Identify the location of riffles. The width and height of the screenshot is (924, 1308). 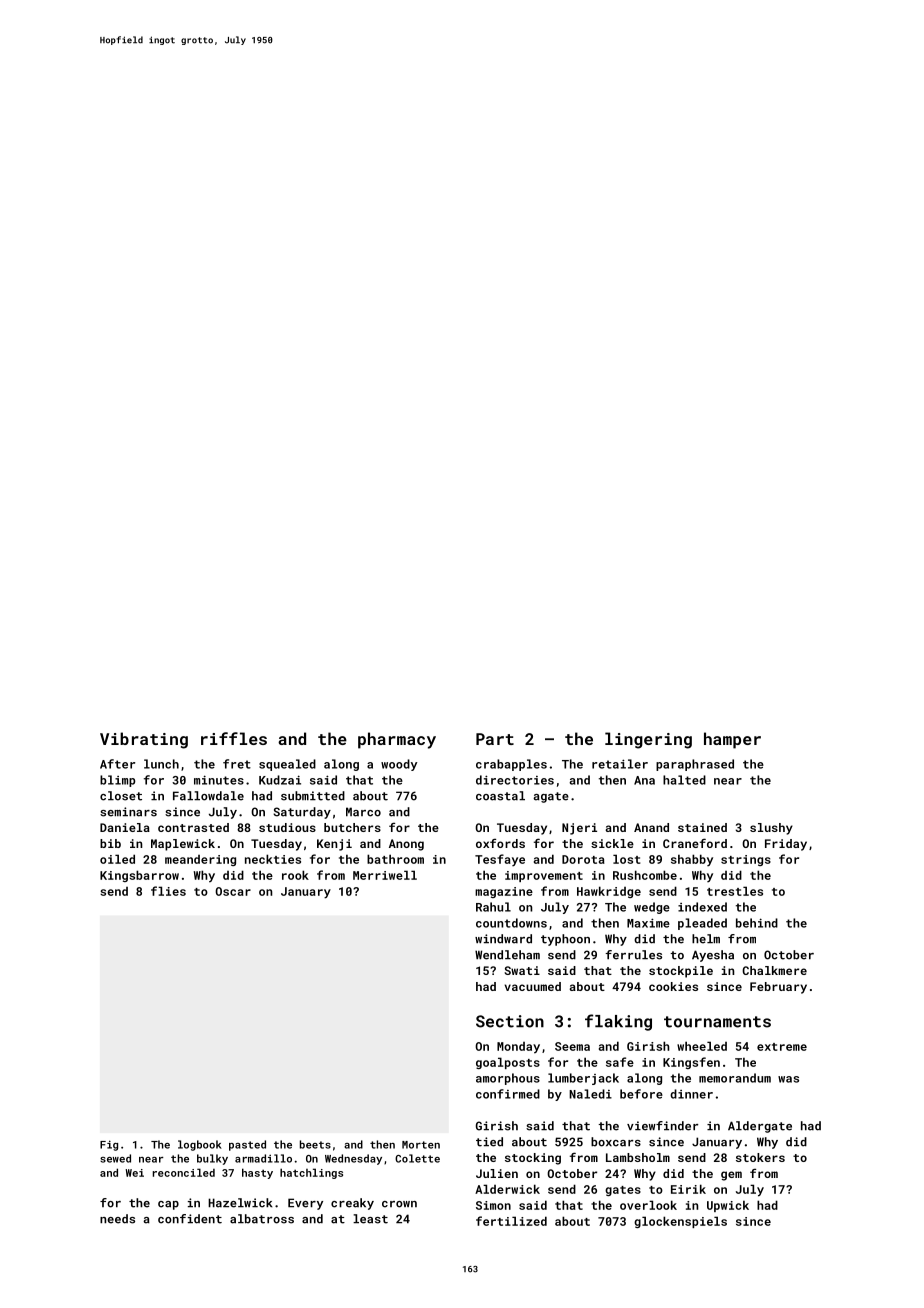
(234, 738).
